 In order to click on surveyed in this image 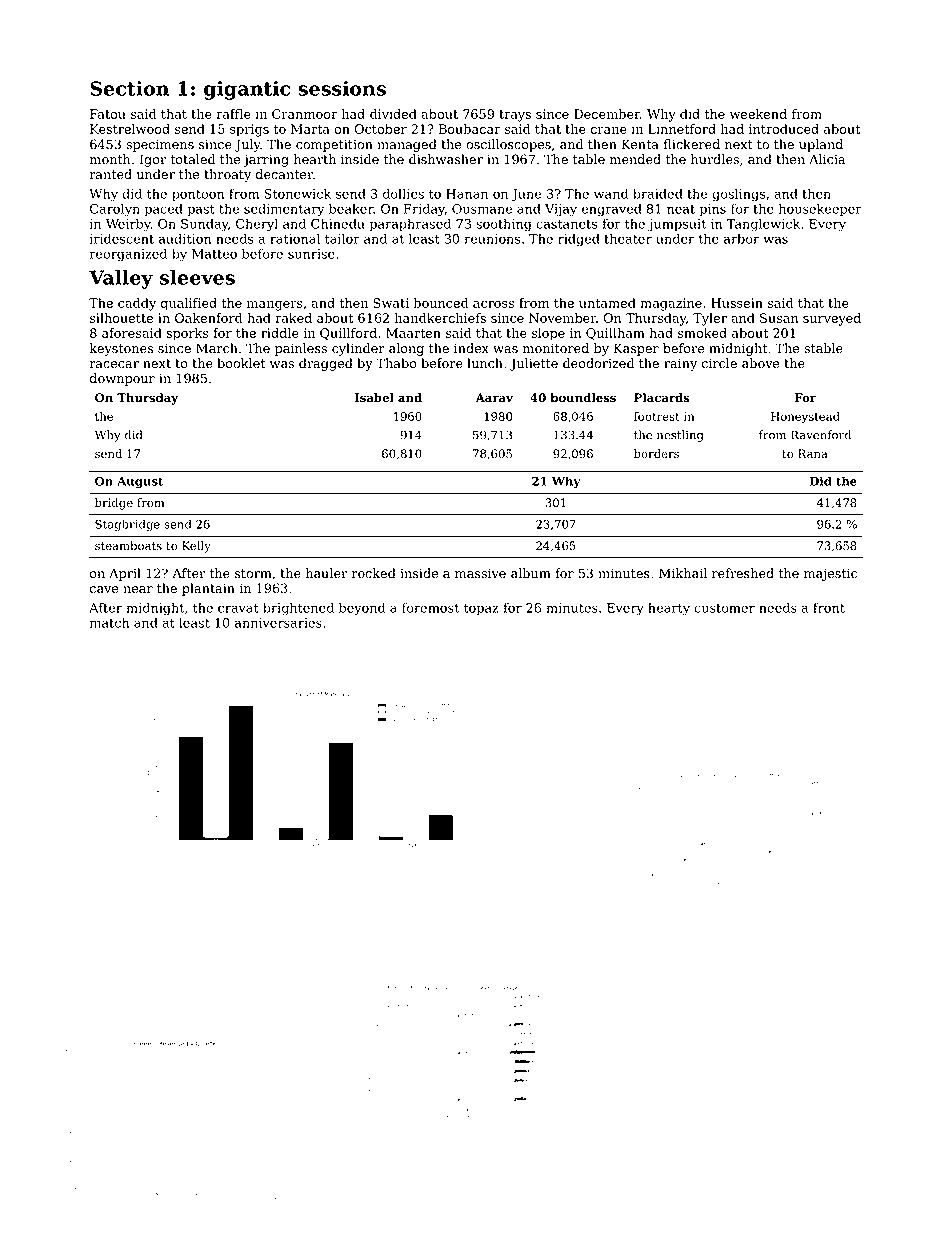, I will do `click(832, 319)`.
